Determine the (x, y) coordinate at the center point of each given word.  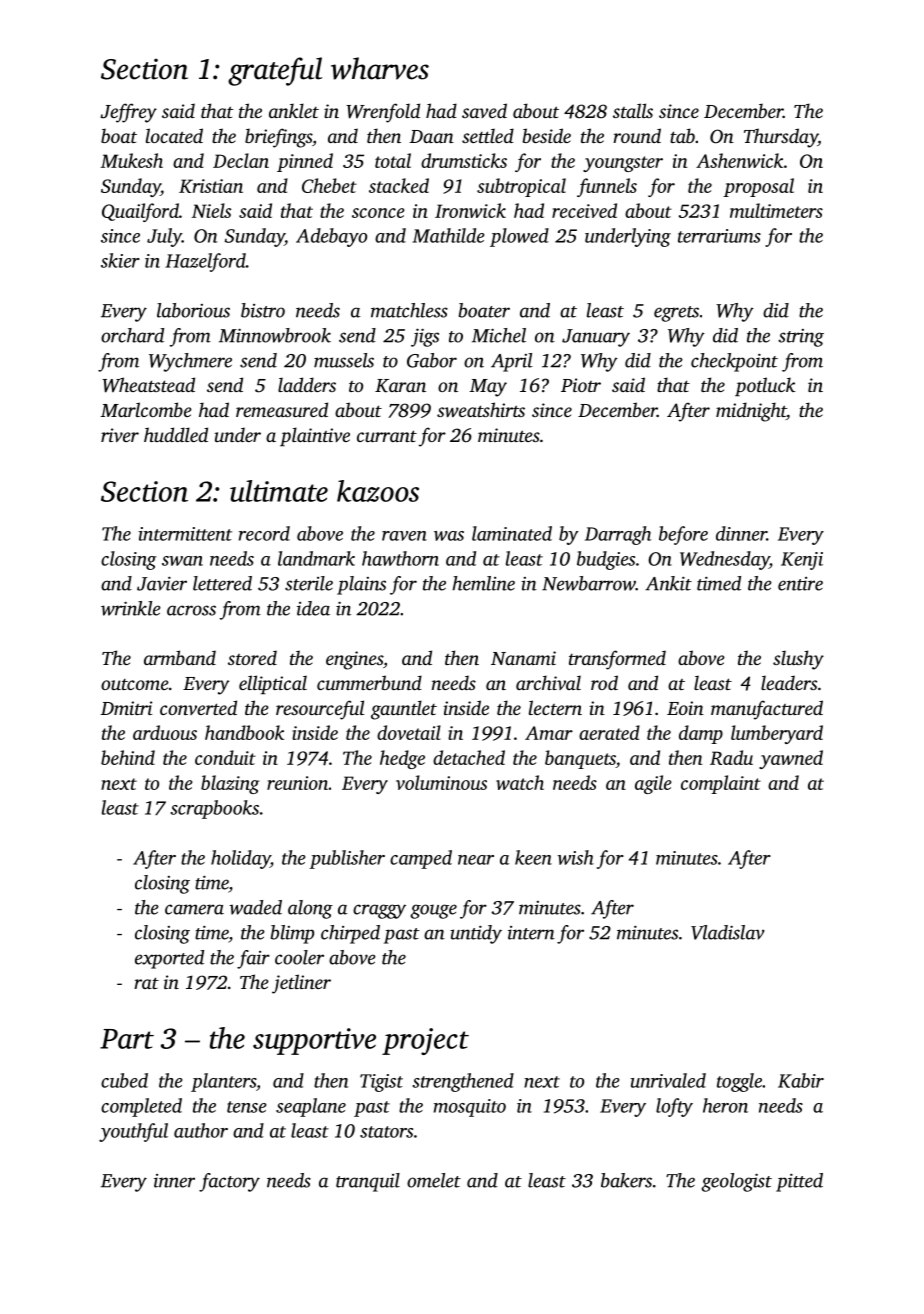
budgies (606, 560)
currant (387, 436)
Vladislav (728, 932)
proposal (758, 187)
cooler (299, 957)
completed (141, 1107)
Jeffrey (128, 113)
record (264, 533)
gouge (433, 911)
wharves (380, 68)
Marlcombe (146, 409)
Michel (499, 335)
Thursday (781, 138)
